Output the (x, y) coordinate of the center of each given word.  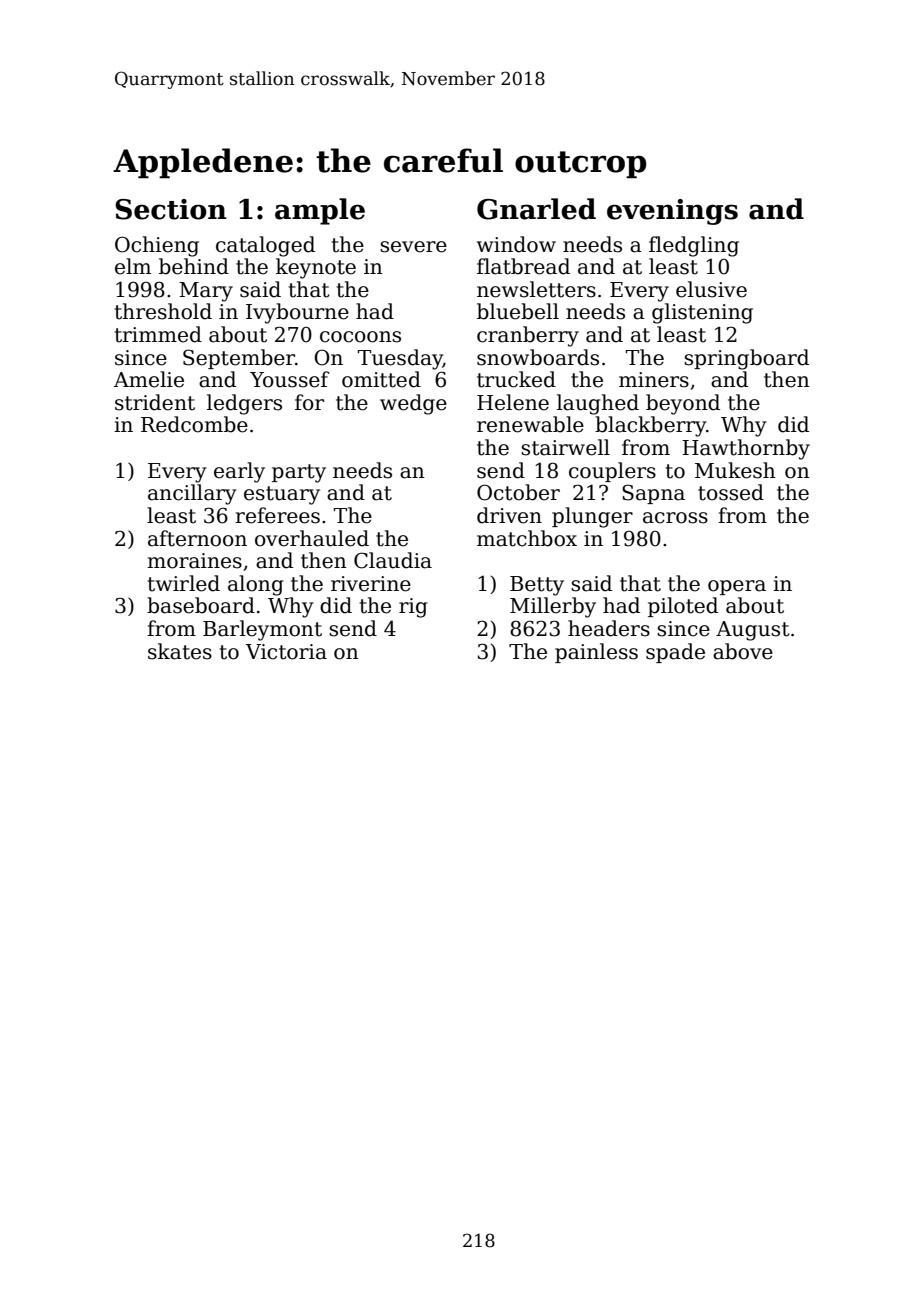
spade (675, 653)
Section (171, 209)
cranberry (528, 336)
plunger (592, 517)
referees (278, 515)
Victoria (286, 652)
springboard (746, 359)
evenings (672, 212)
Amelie (149, 379)
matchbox (527, 538)
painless (596, 653)
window (516, 244)
